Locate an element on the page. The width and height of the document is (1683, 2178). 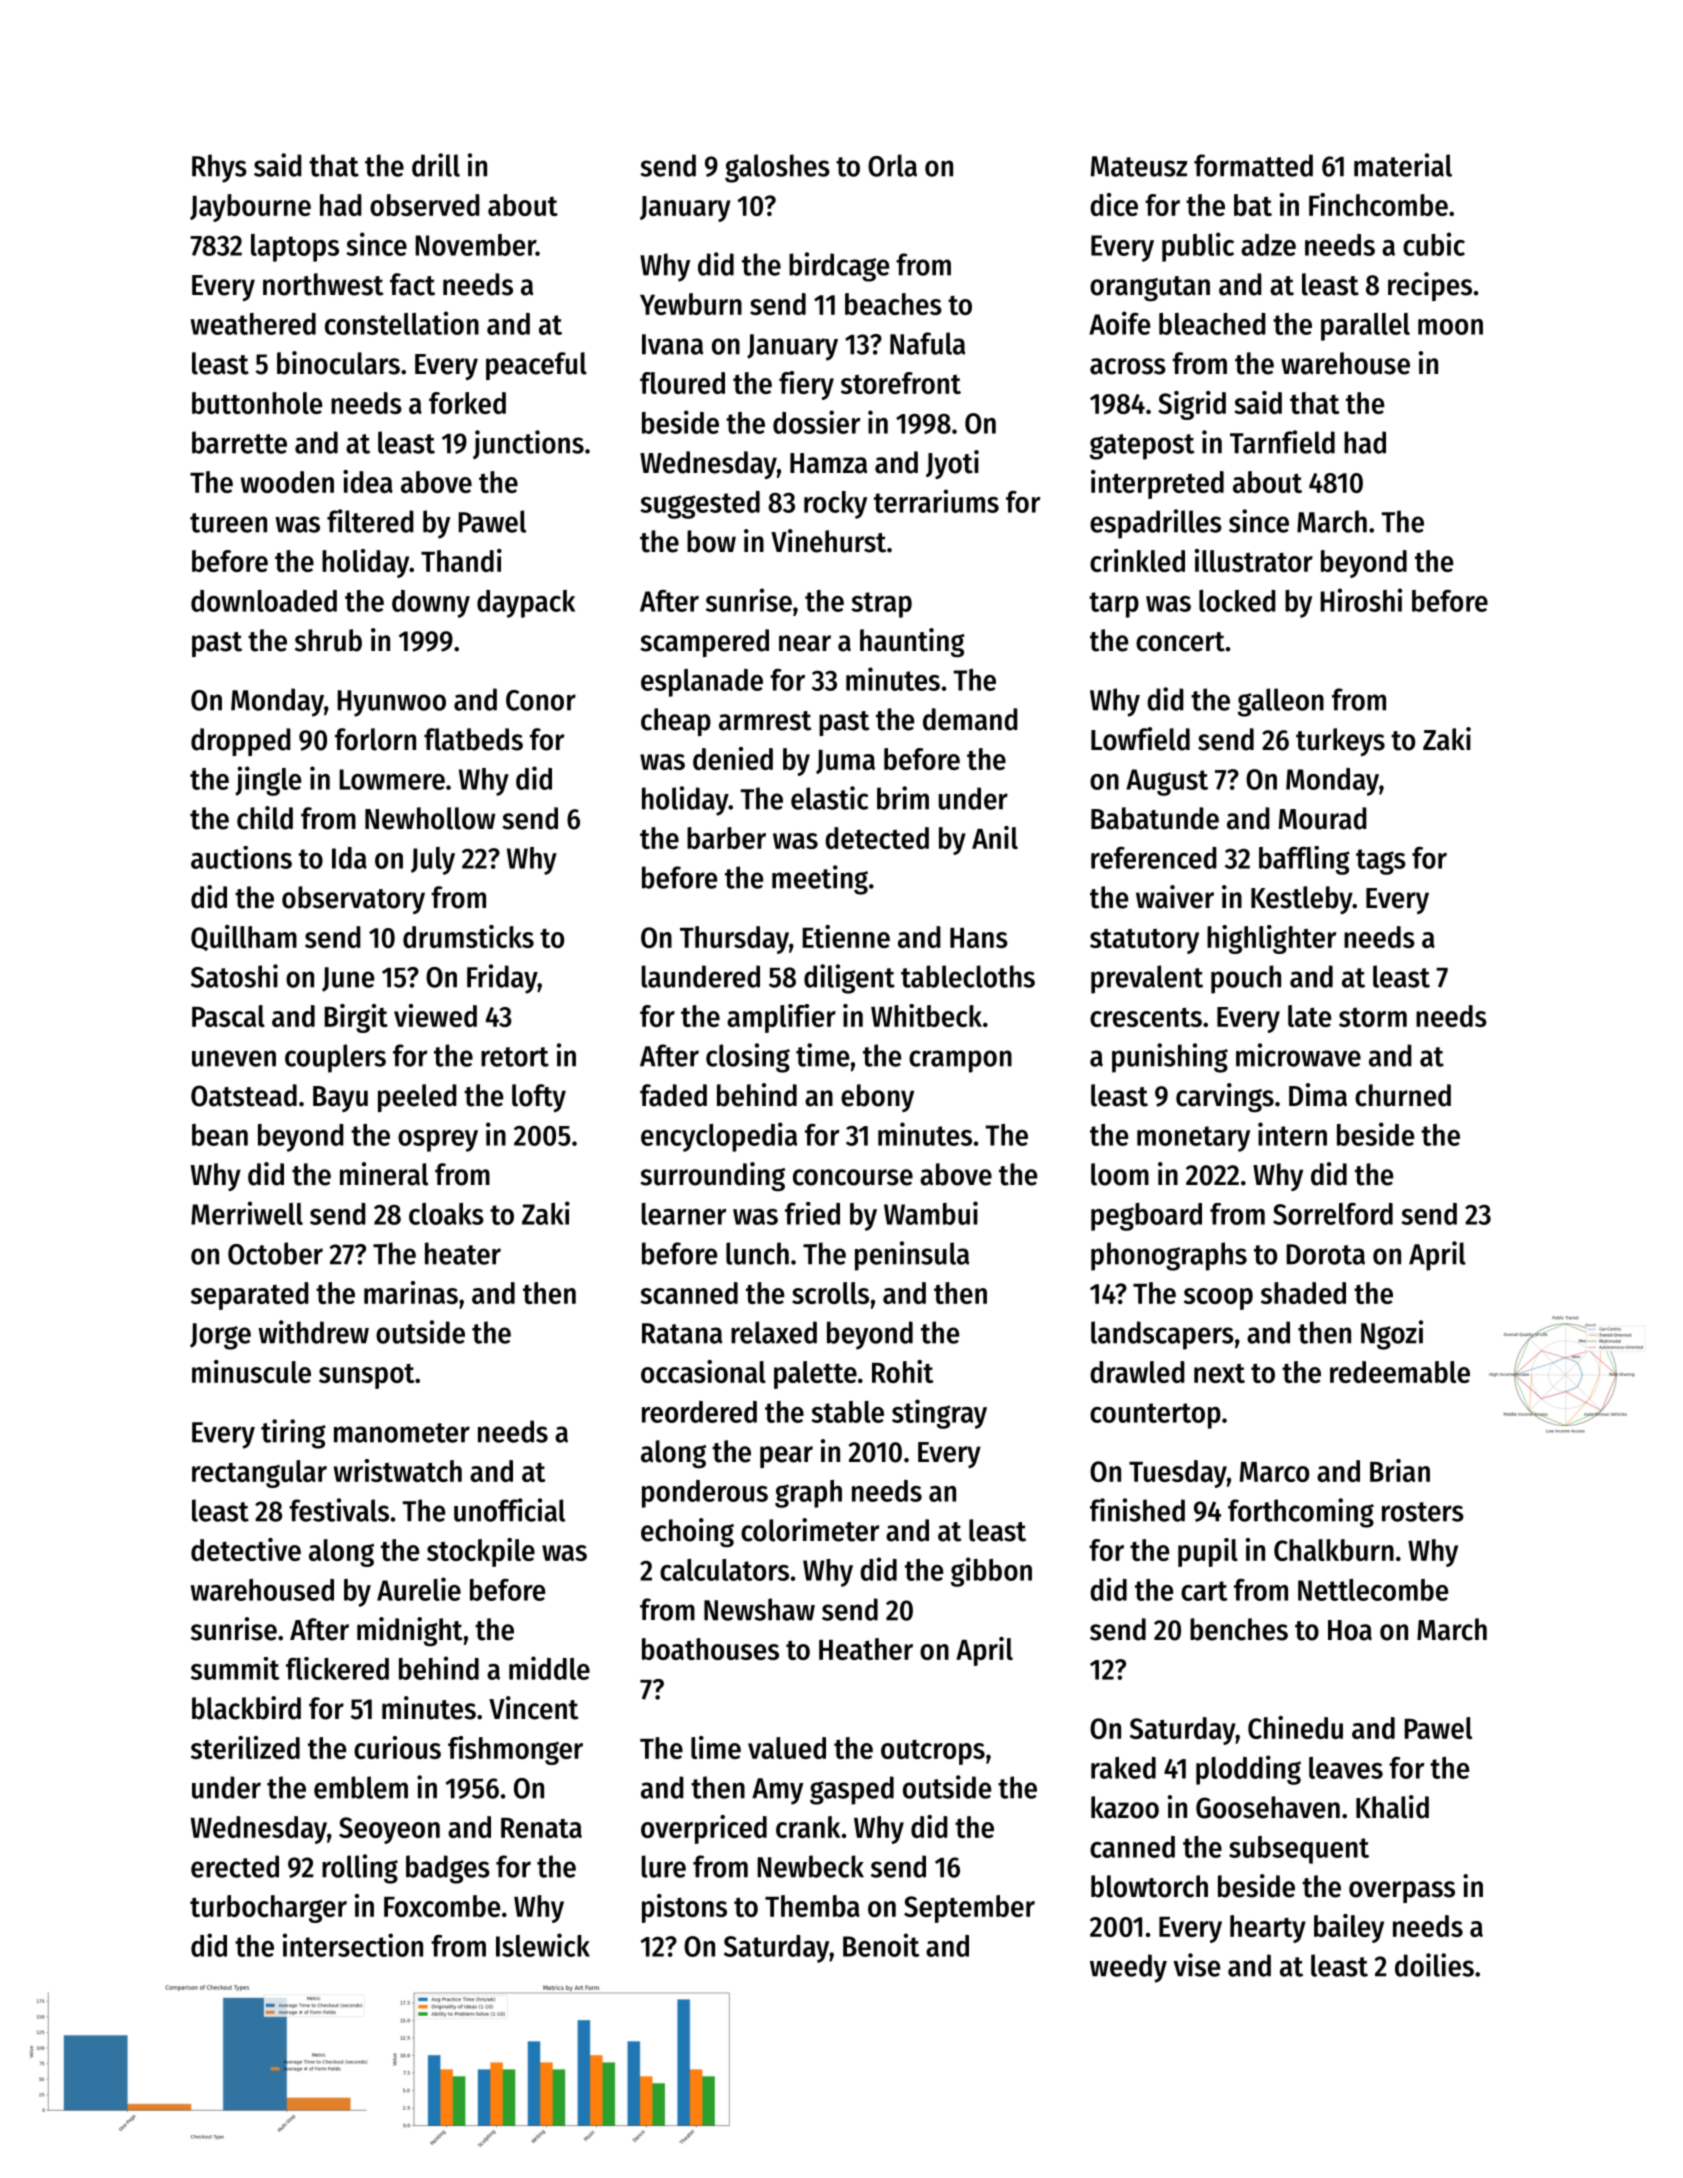
cloaks is located at coordinates (446, 1214).
